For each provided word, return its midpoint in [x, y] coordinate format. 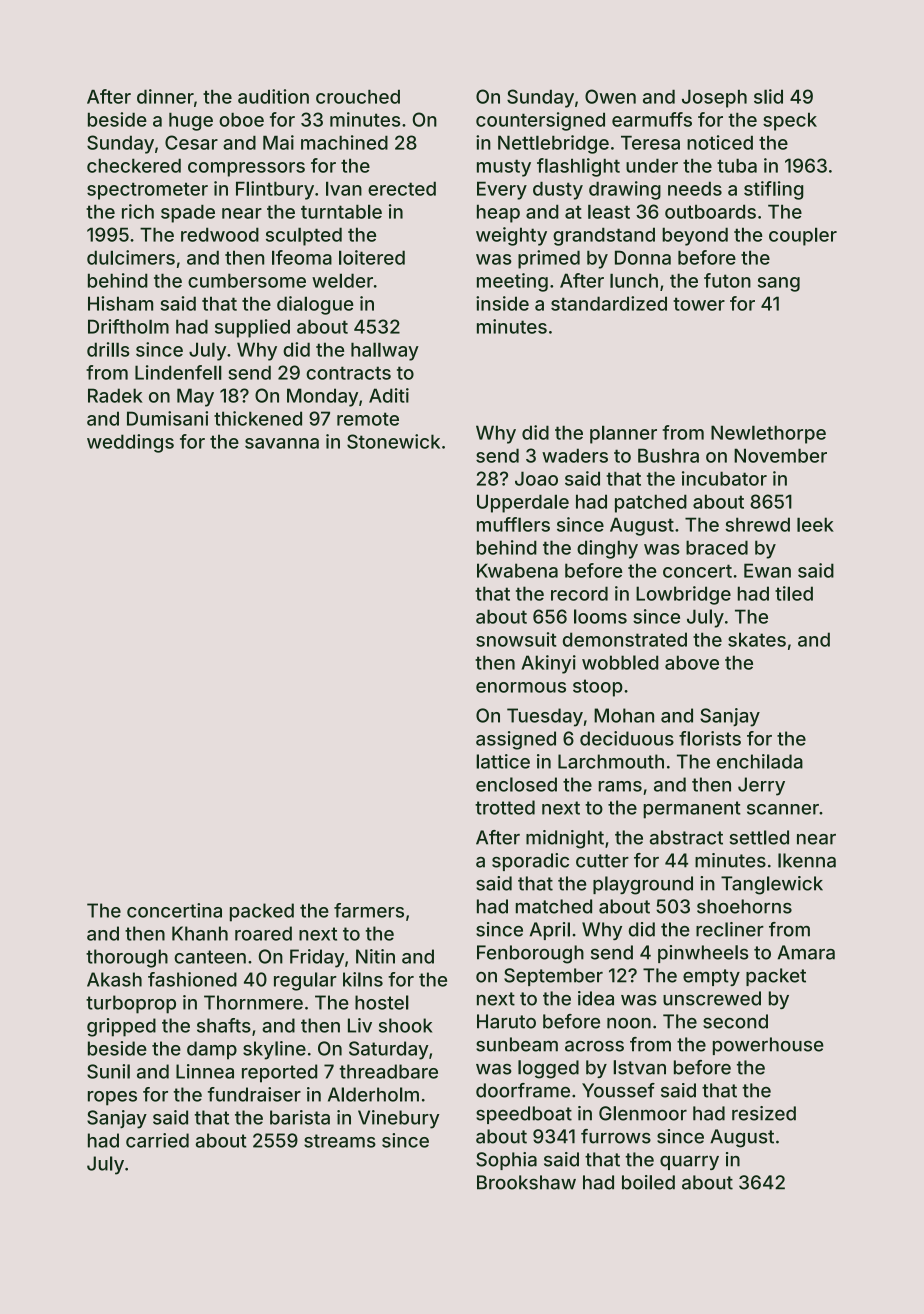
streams [340, 1141]
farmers [369, 910]
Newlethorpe [768, 434]
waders [575, 455]
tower [699, 304]
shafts [224, 1025]
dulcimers [131, 257]
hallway [385, 351]
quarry [689, 1162]
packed [262, 912]
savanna [282, 443]
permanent [692, 810]
